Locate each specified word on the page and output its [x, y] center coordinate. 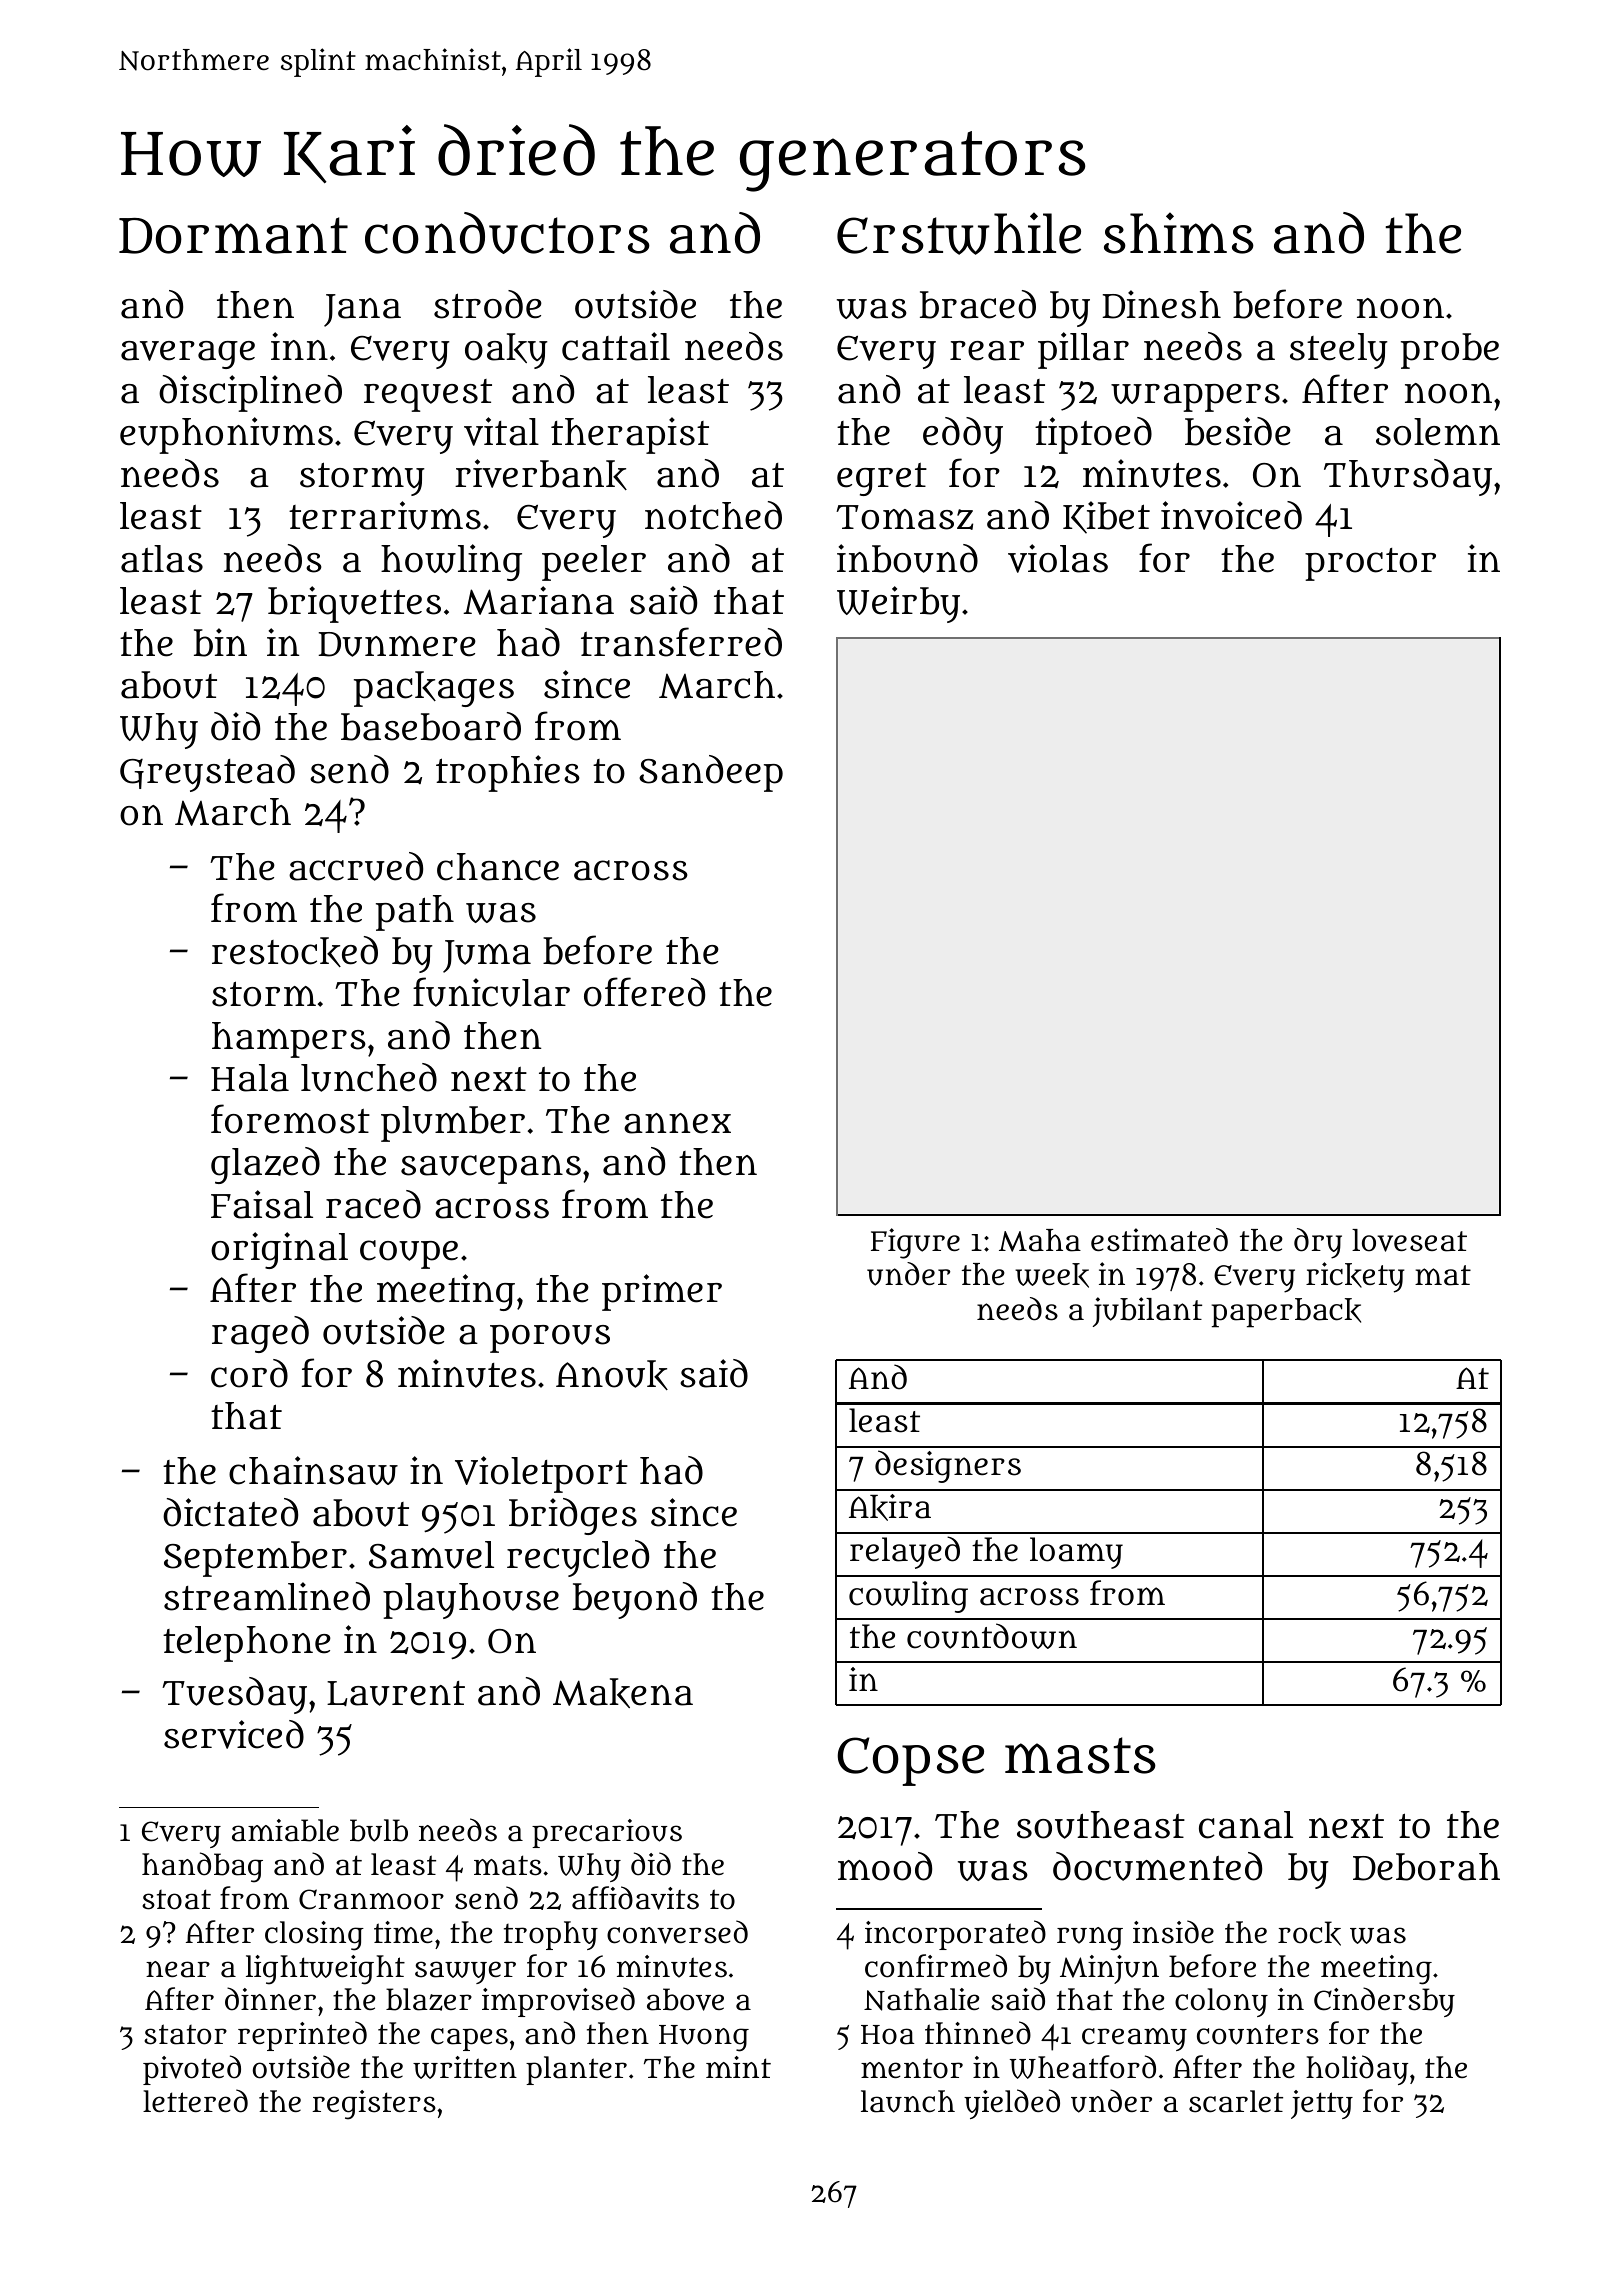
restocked [295, 951]
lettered [195, 2101]
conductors [507, 233]
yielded [1012, 2104]
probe [1450, 351]
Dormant [233, 235]
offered [644, 992]
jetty [1322, 2104]
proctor [1370, 564]
